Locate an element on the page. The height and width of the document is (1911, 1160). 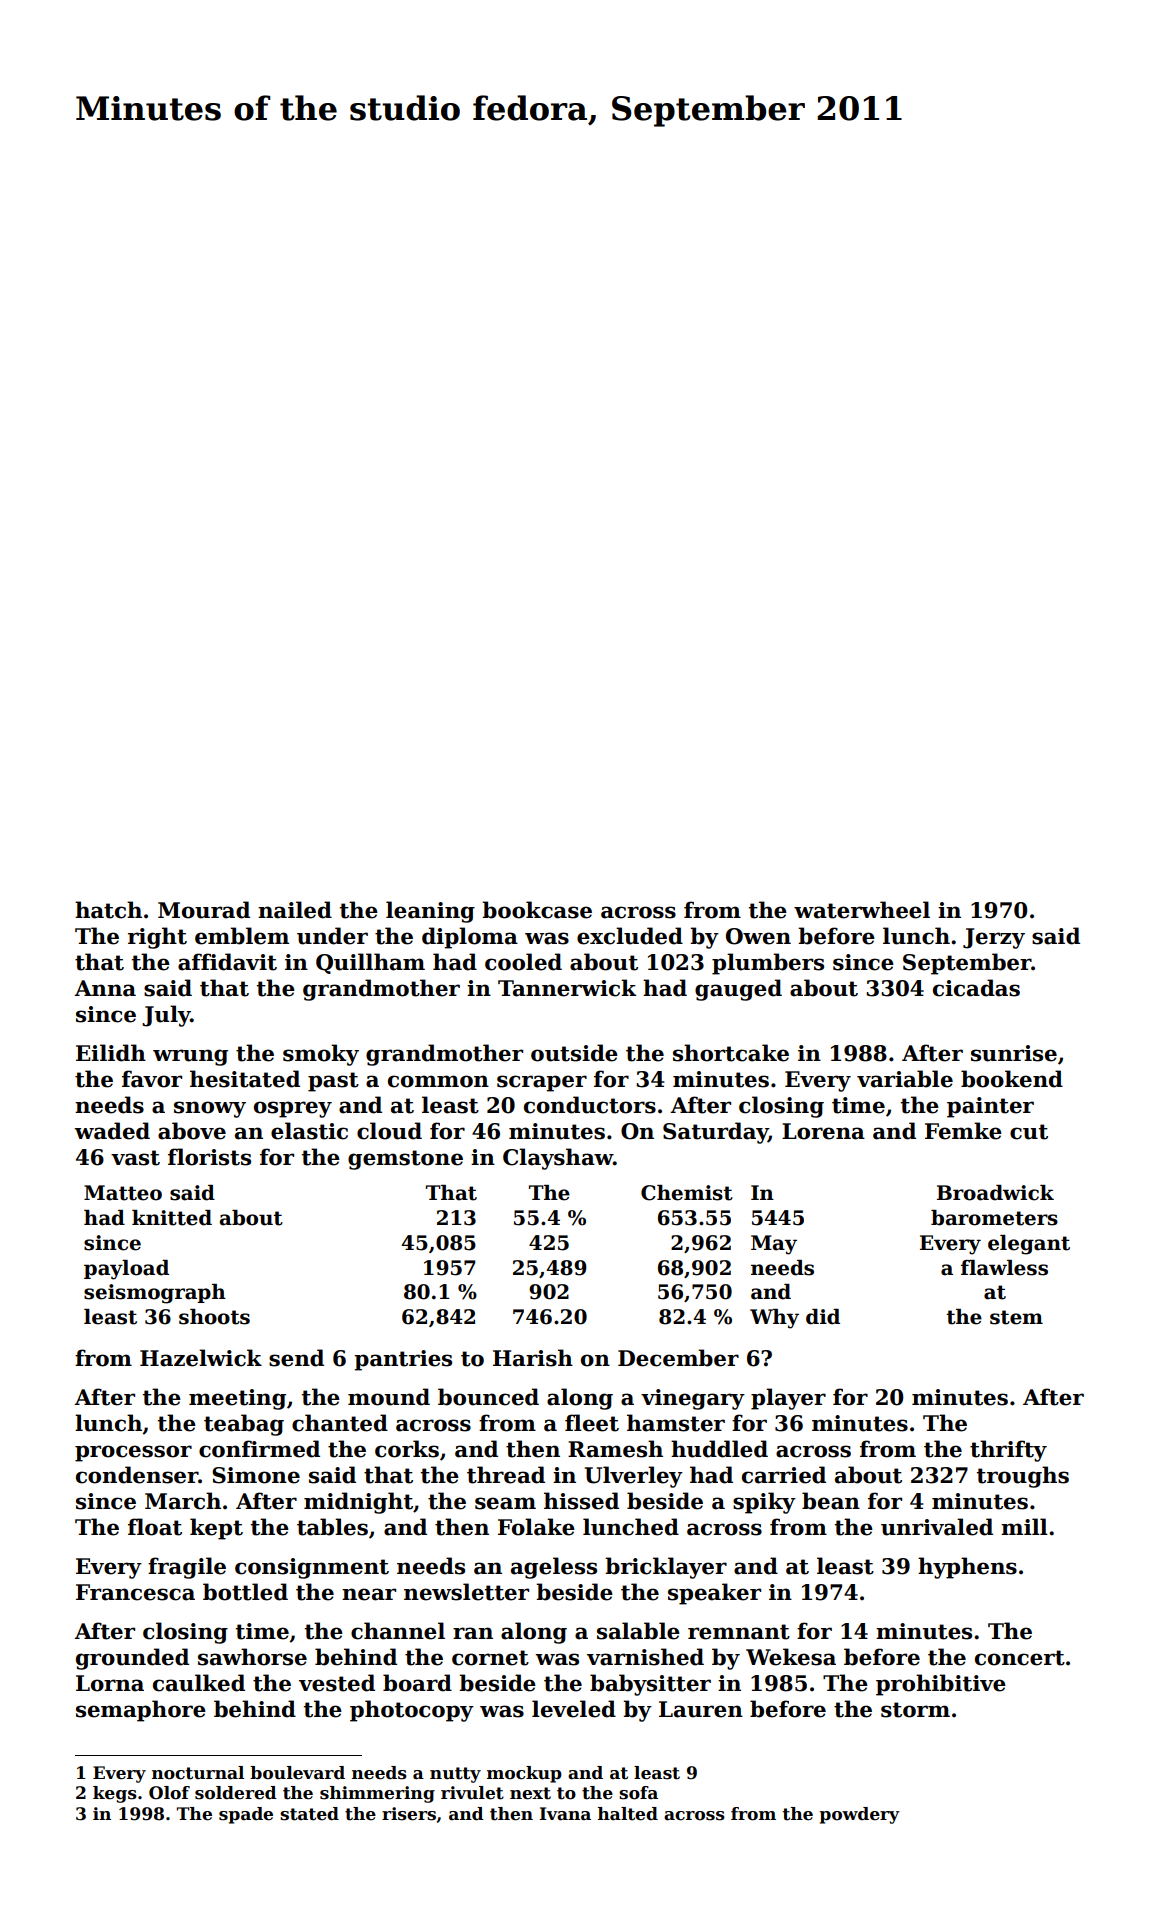
elegant is located at coordinates (1029, 1245).
